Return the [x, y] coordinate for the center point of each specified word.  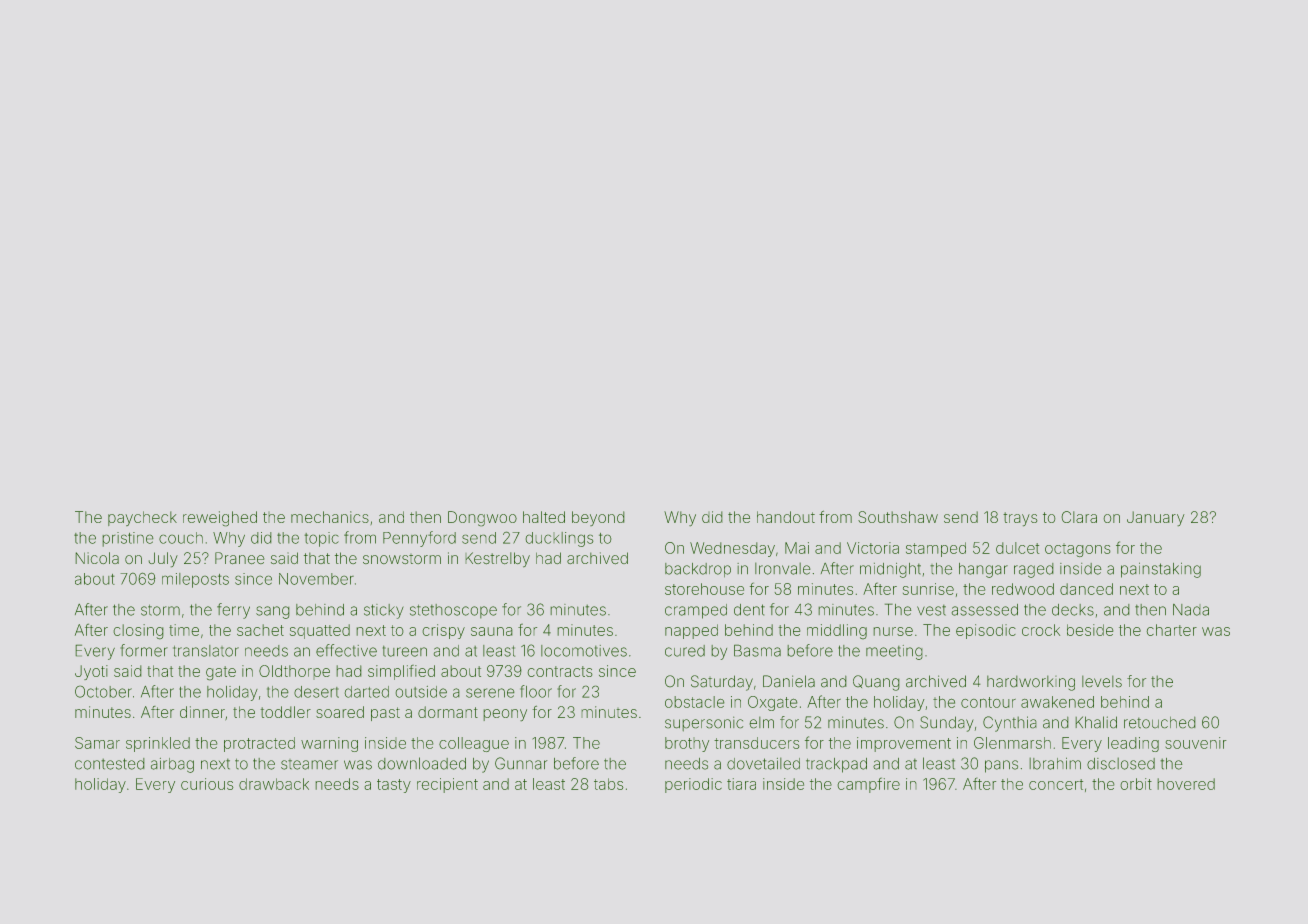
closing [138, 631]
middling [837, 631]
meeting [894, 652]
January [1155, 518]
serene [490, 693]
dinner [202, 712]
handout [786, 517]
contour [988, 702]
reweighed [220, 518]
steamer [309, 765]
